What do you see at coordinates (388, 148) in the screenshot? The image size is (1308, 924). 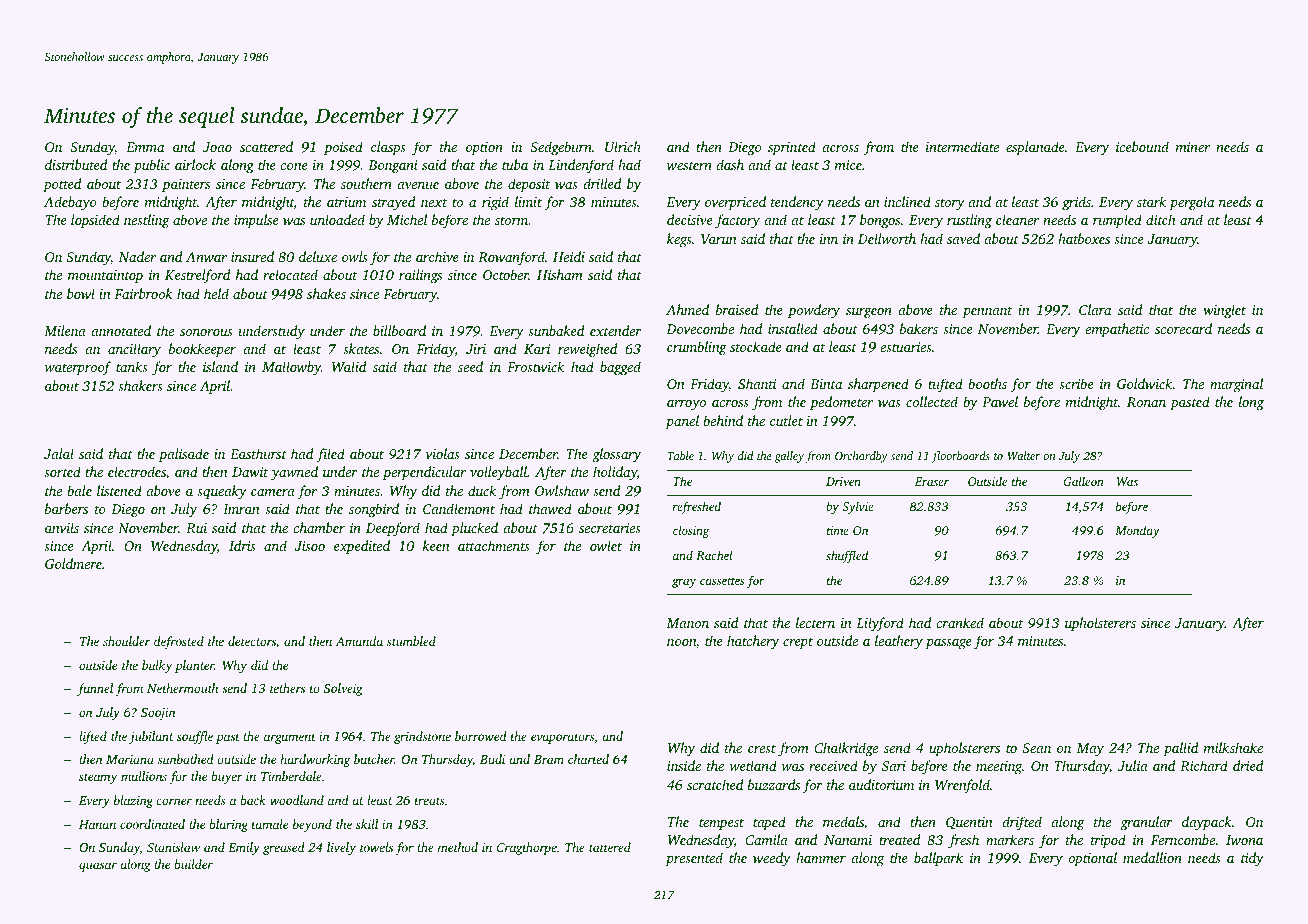 I see `clasps` at bounding box center [388, 148].
